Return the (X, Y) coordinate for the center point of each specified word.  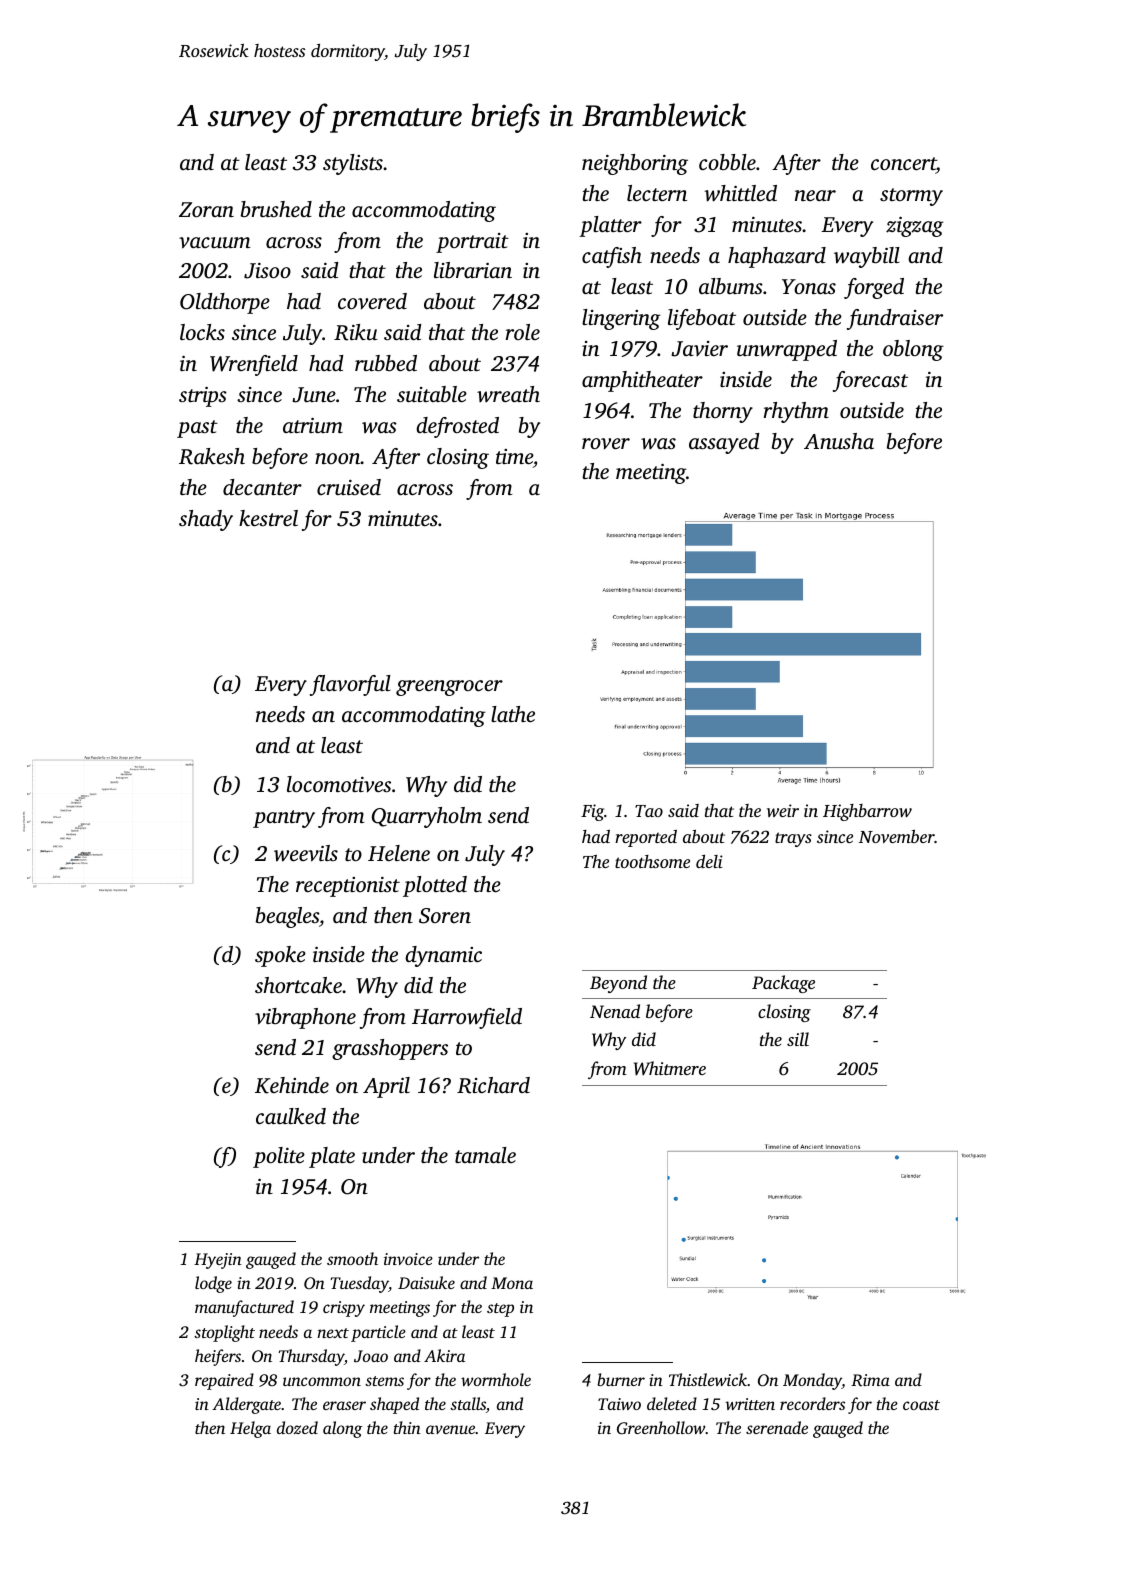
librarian (473, 270)
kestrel (268, 518)
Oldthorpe (225, 303)
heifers (218, 1357)
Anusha (839, 441)
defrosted (457, 427)
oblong (913, 350)
